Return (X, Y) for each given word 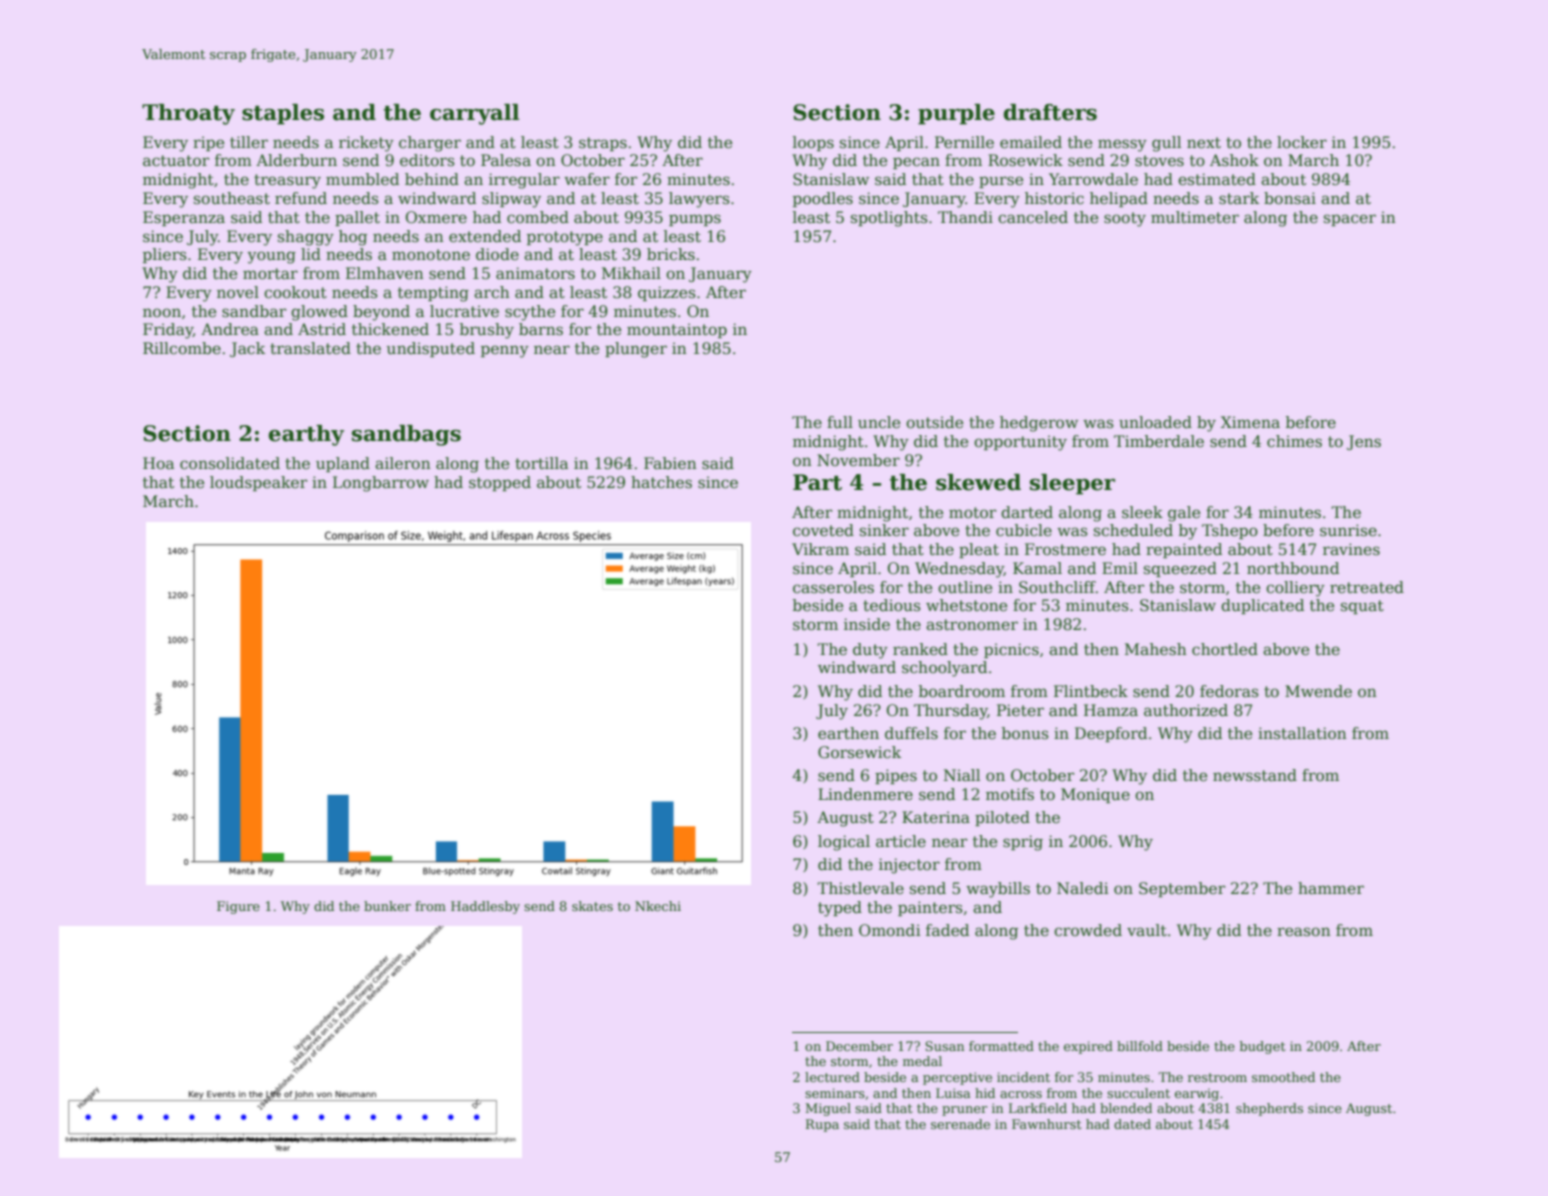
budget (1263, 1047)
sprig (1023, 843)
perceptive (957, 1078)
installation (1302, 733)
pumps (695, 220)
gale (1184, 514)
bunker (387, 906)
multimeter (1195, 217)
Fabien (670, 463)
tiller (249, 142)
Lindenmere (865, 794)
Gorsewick (859, 752)
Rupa (822, 1125)
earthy (306, 435)
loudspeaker (258, 483)
